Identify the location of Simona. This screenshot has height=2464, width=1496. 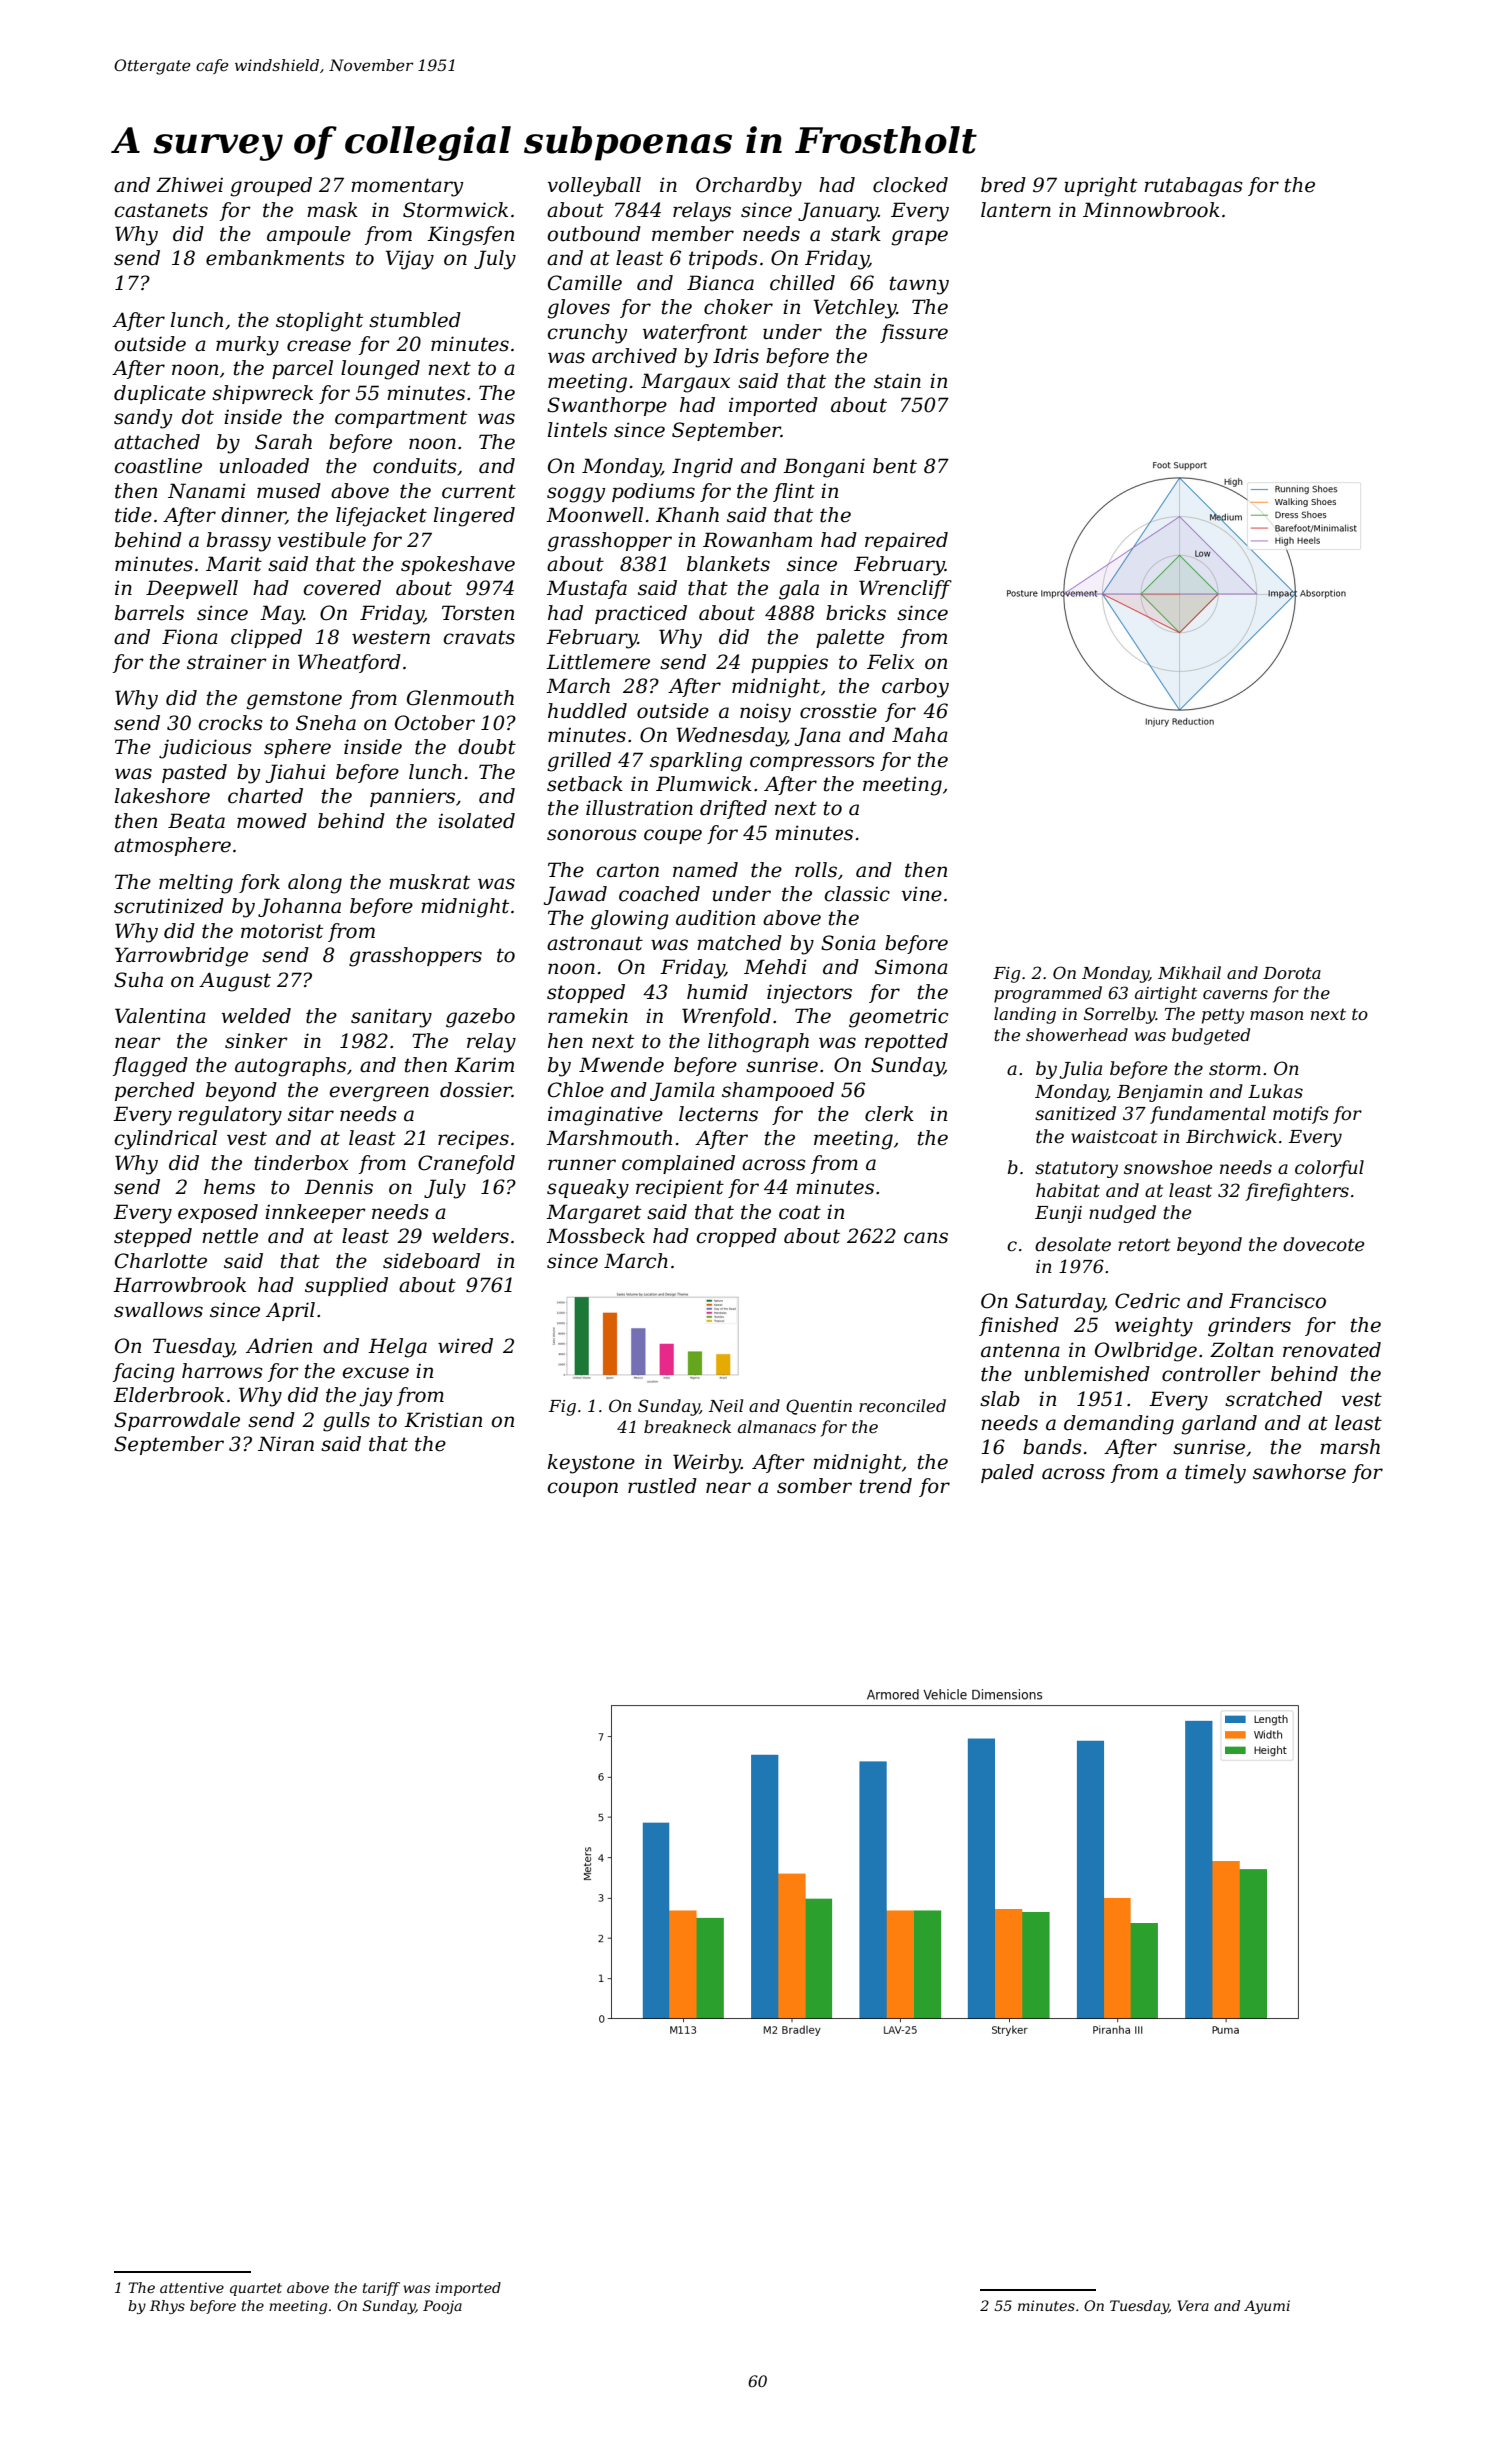
(911, 967).
